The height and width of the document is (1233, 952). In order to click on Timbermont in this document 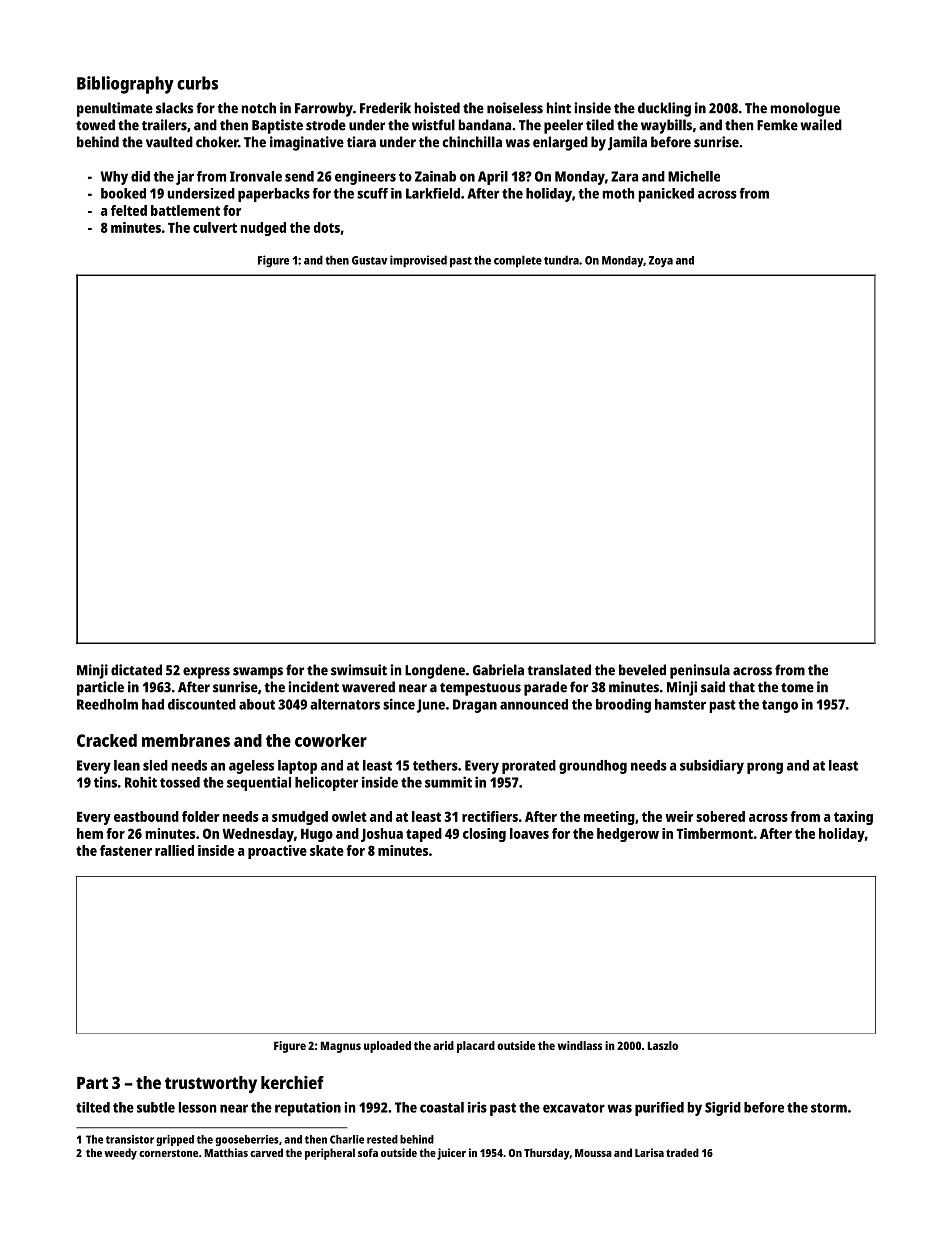, I will do `click(715, 833)`.
